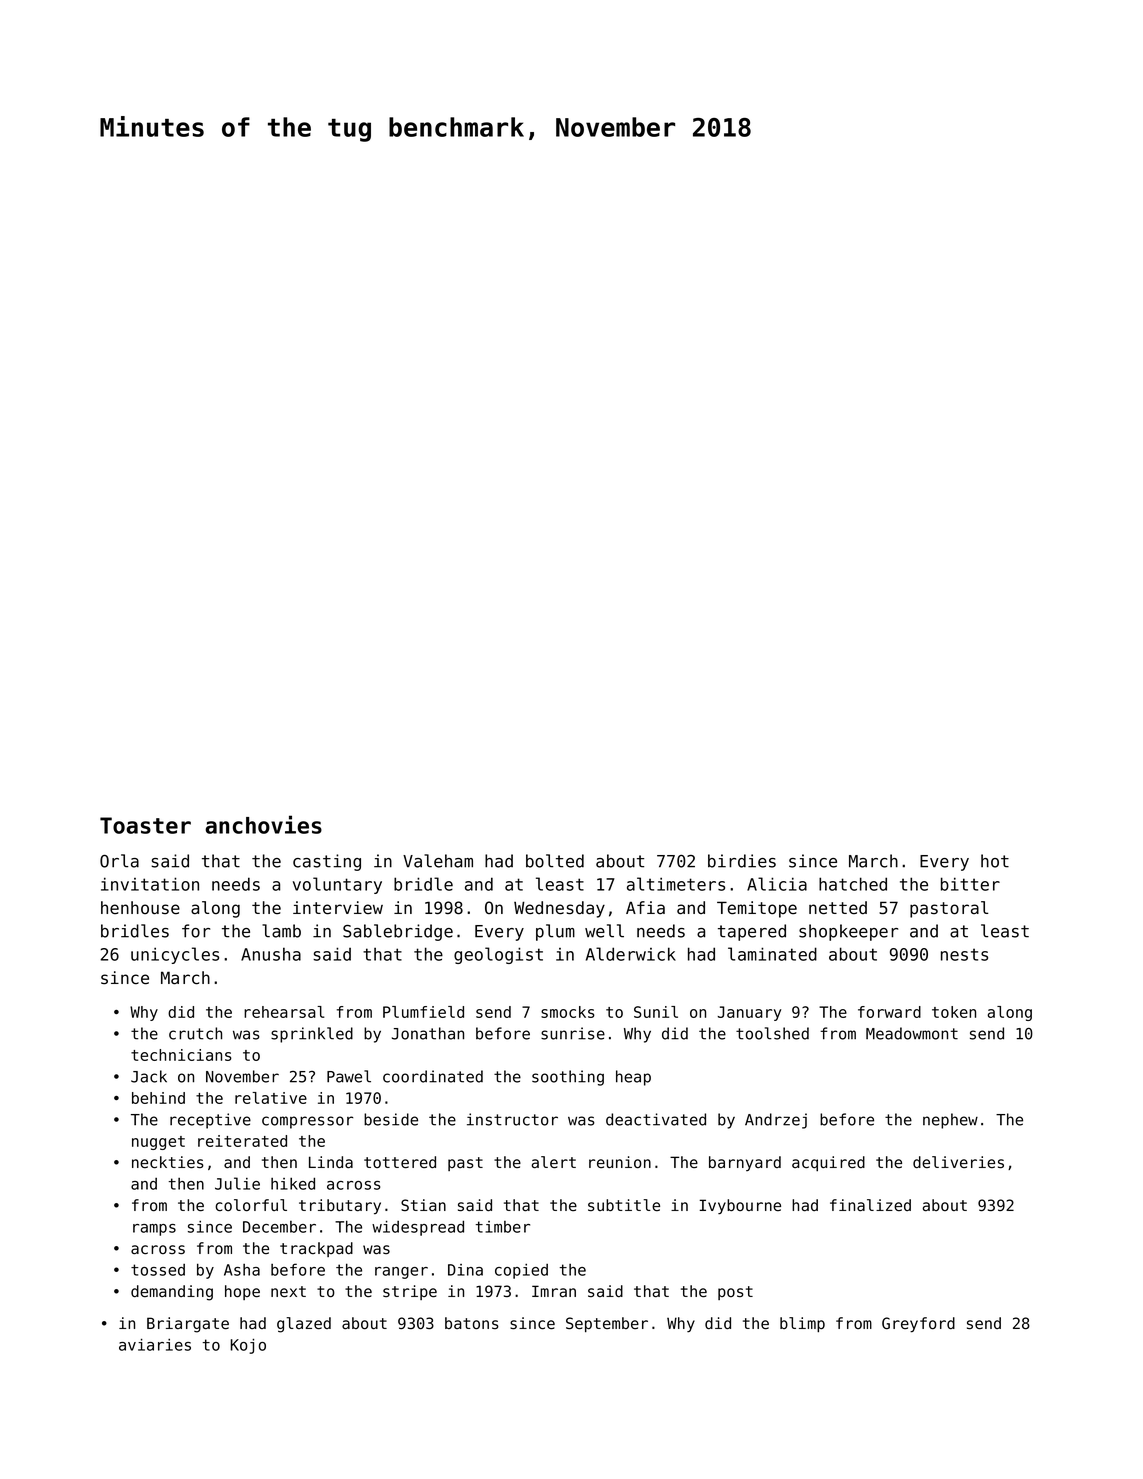 This image has width=1143, height=1479. I want to click on bolted, so click(555, 861).
